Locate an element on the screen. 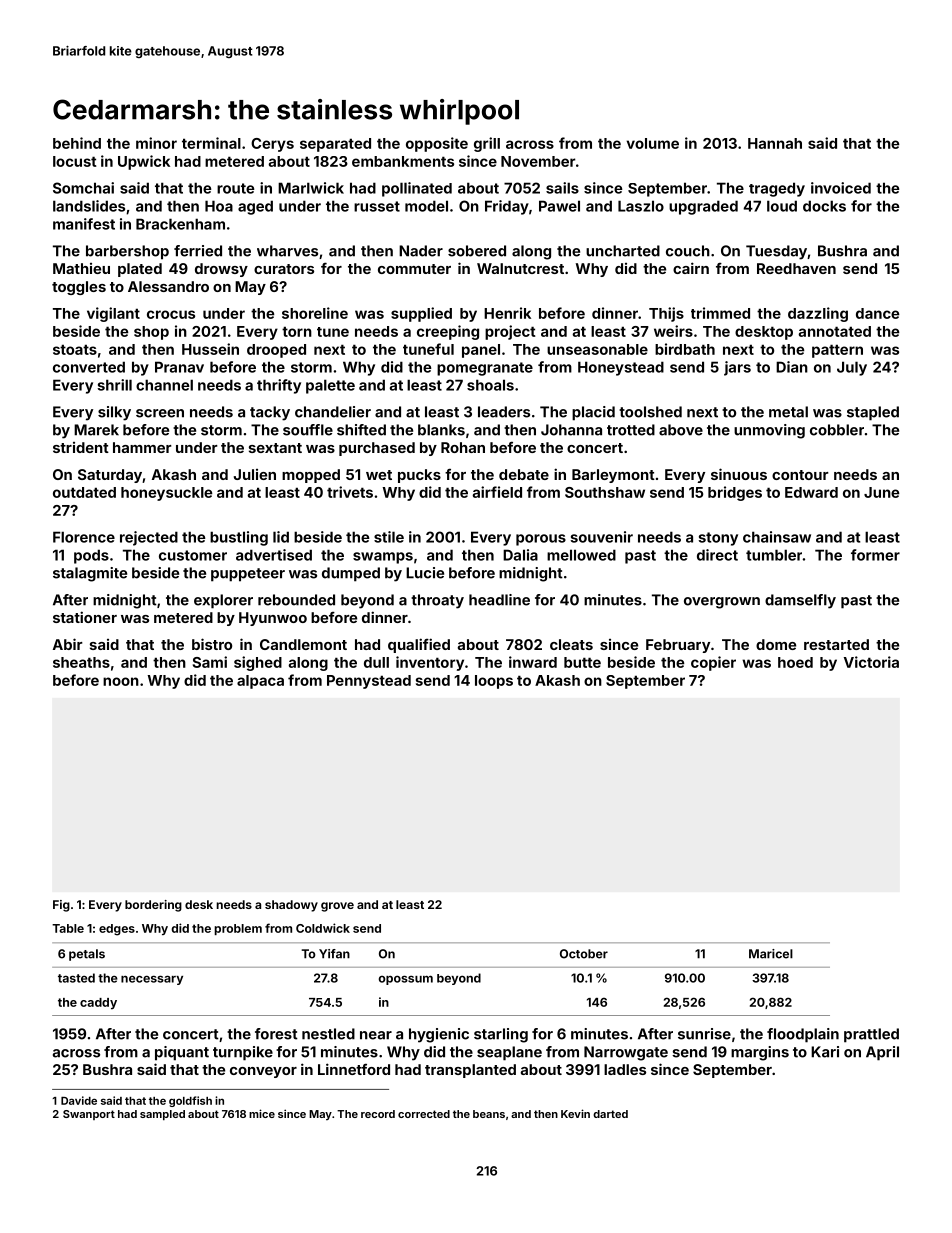 The height and width of the screenshot is (1233, 952). supplied is located at coordinates (421, 314).
